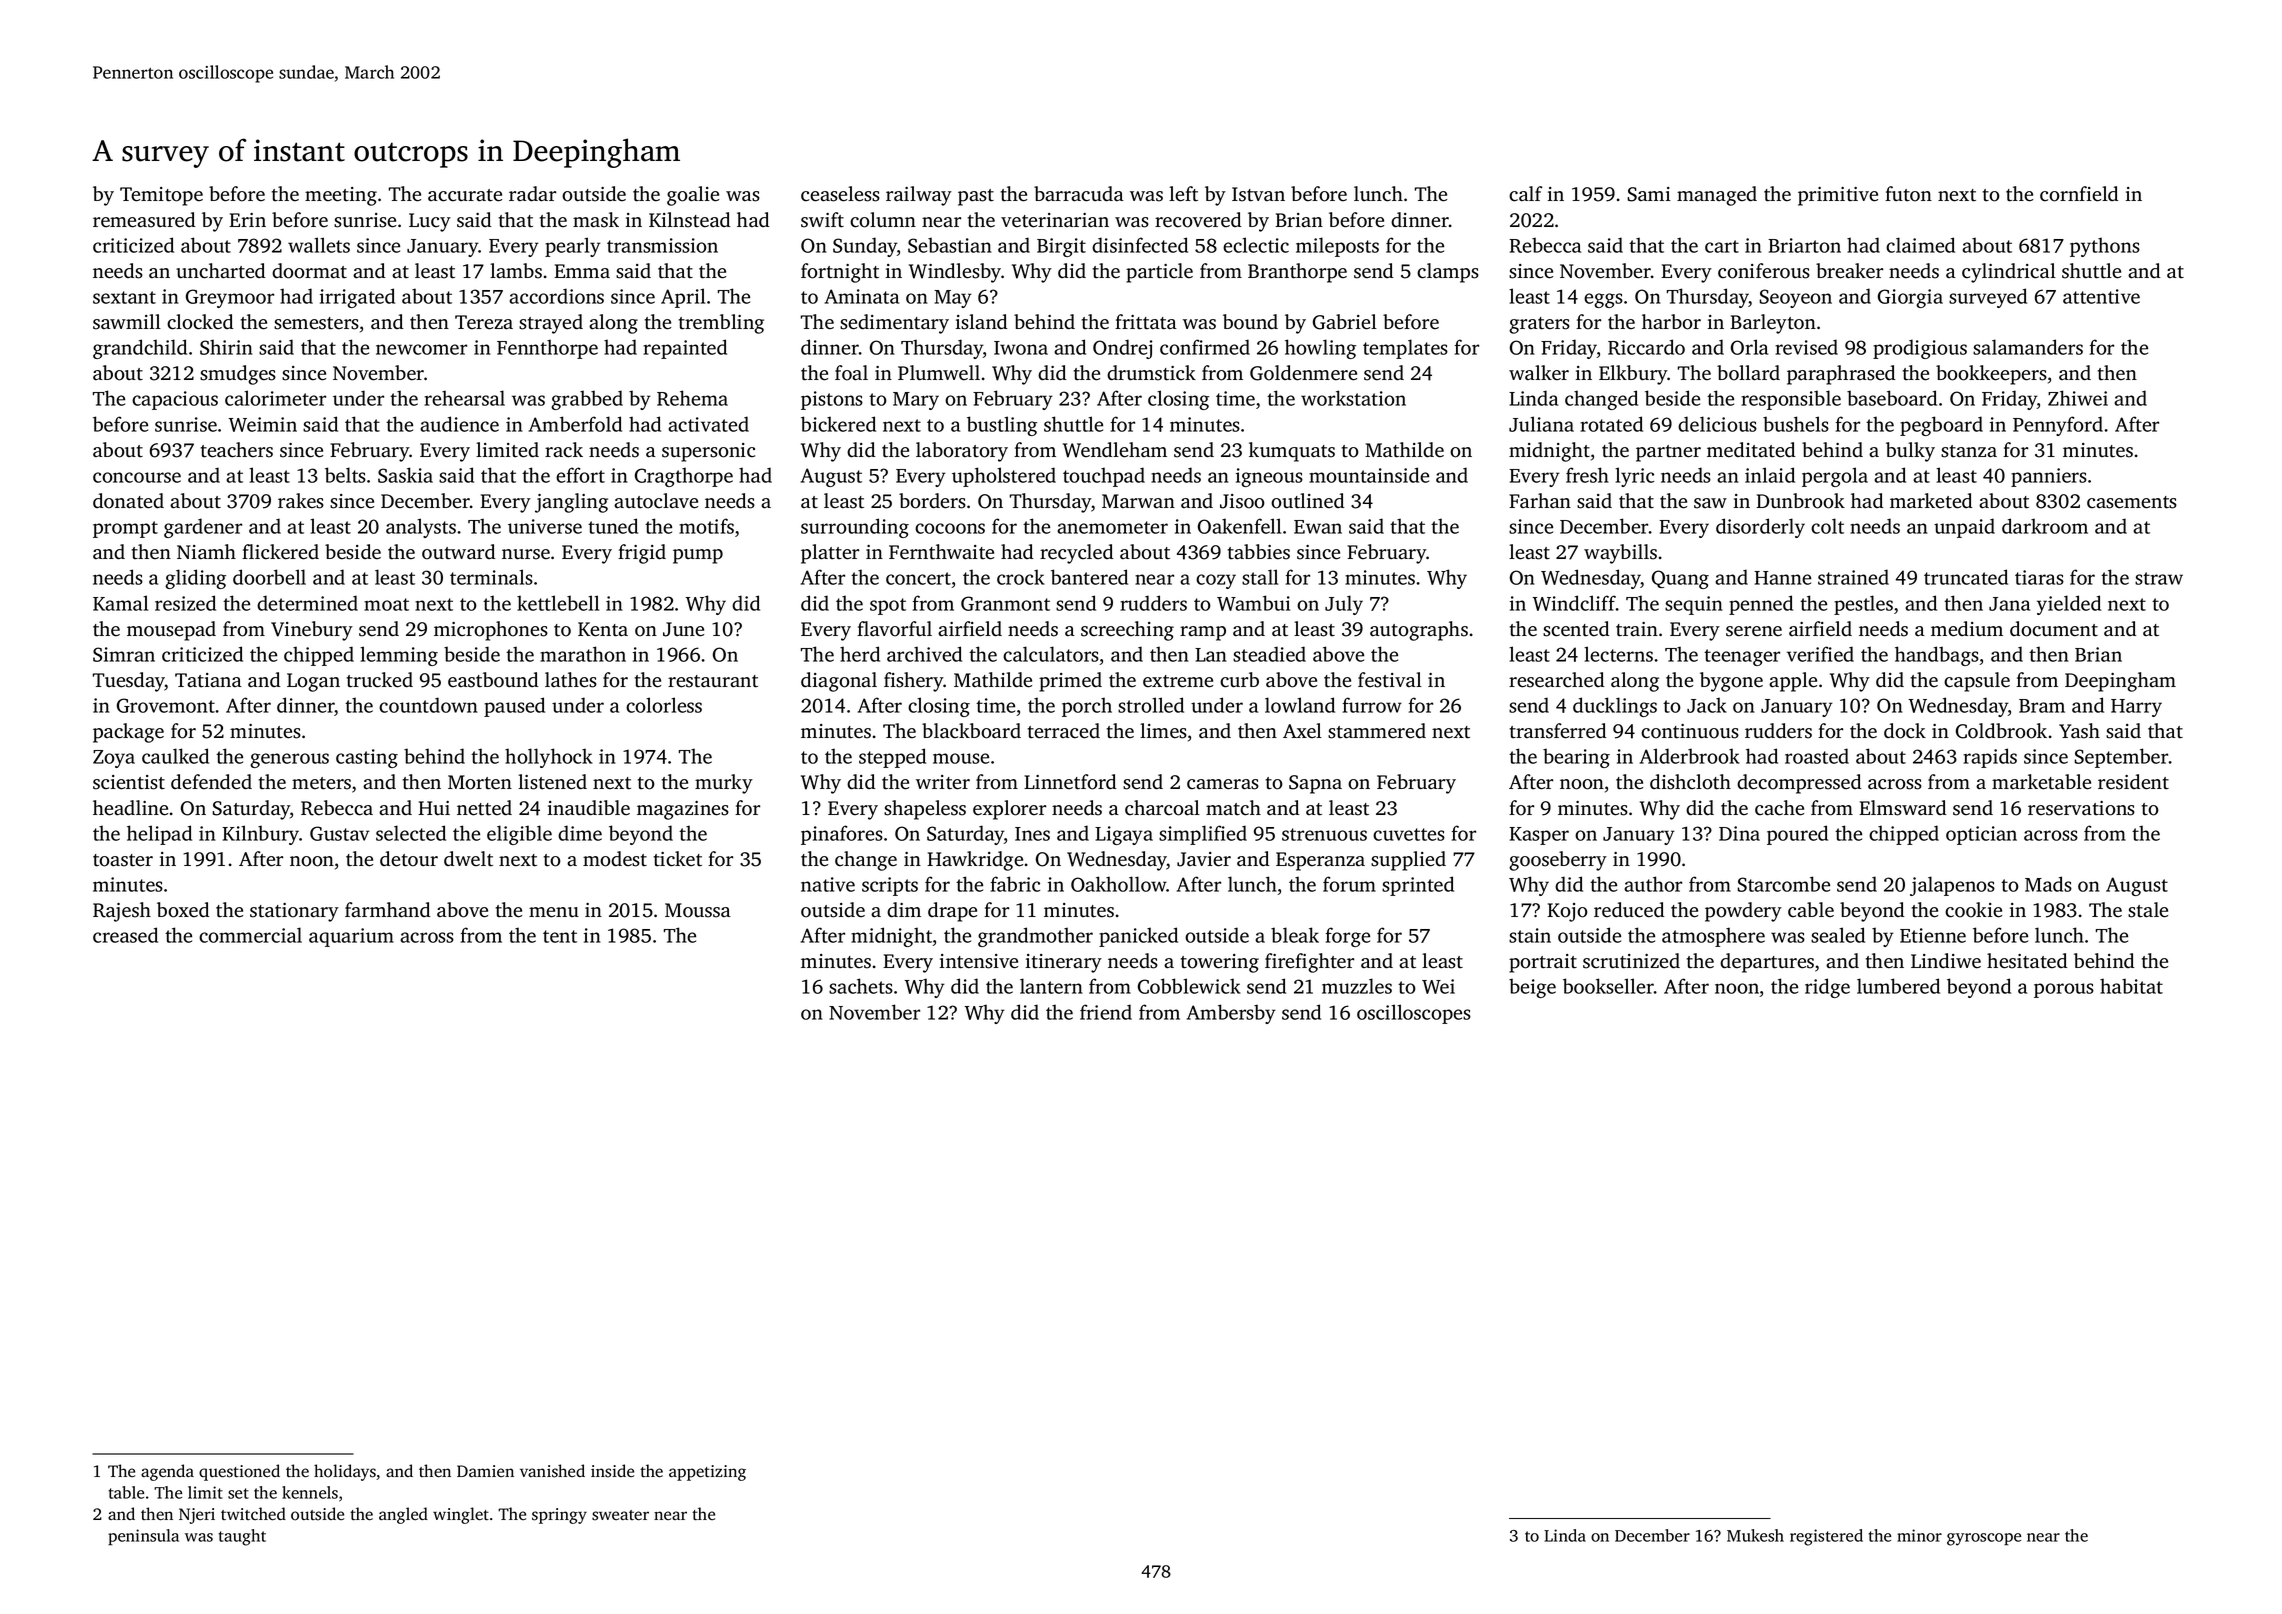  What do you see at coordinates (861, 986) in the page?
I see `sachets` at bounding box center [861, 986].
